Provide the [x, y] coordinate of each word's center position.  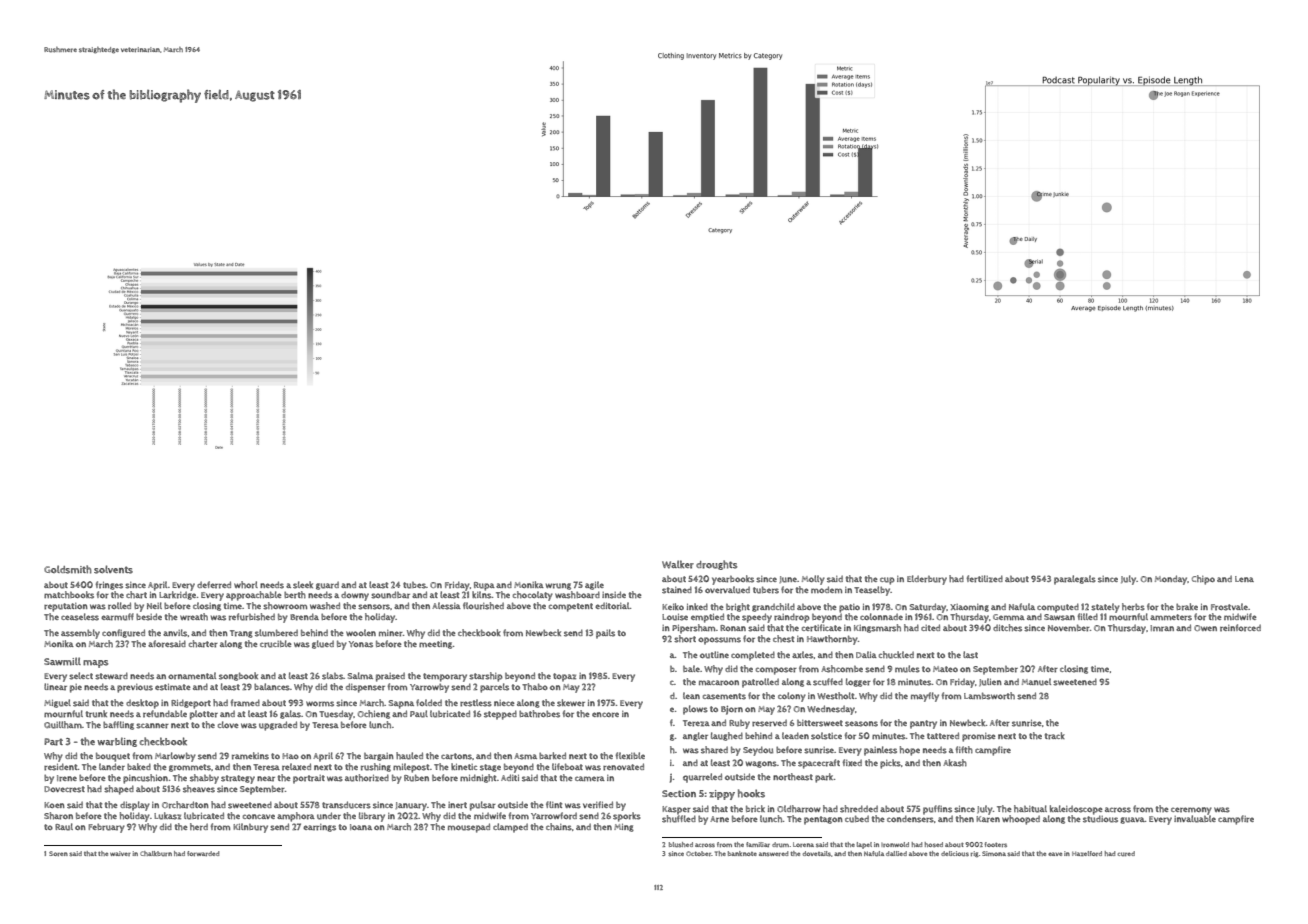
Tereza [696, 723]
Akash [955, 763]
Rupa [484, 586]
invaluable [1195, 819]
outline [714, 655]
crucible [276, 644]
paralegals [1075, 580]
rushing [376, 767]
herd [199, 827]
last [970, 655]
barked [552, 756]
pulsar [483, 806]
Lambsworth [989, 696]
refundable [165, 714]
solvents [113, 569]
